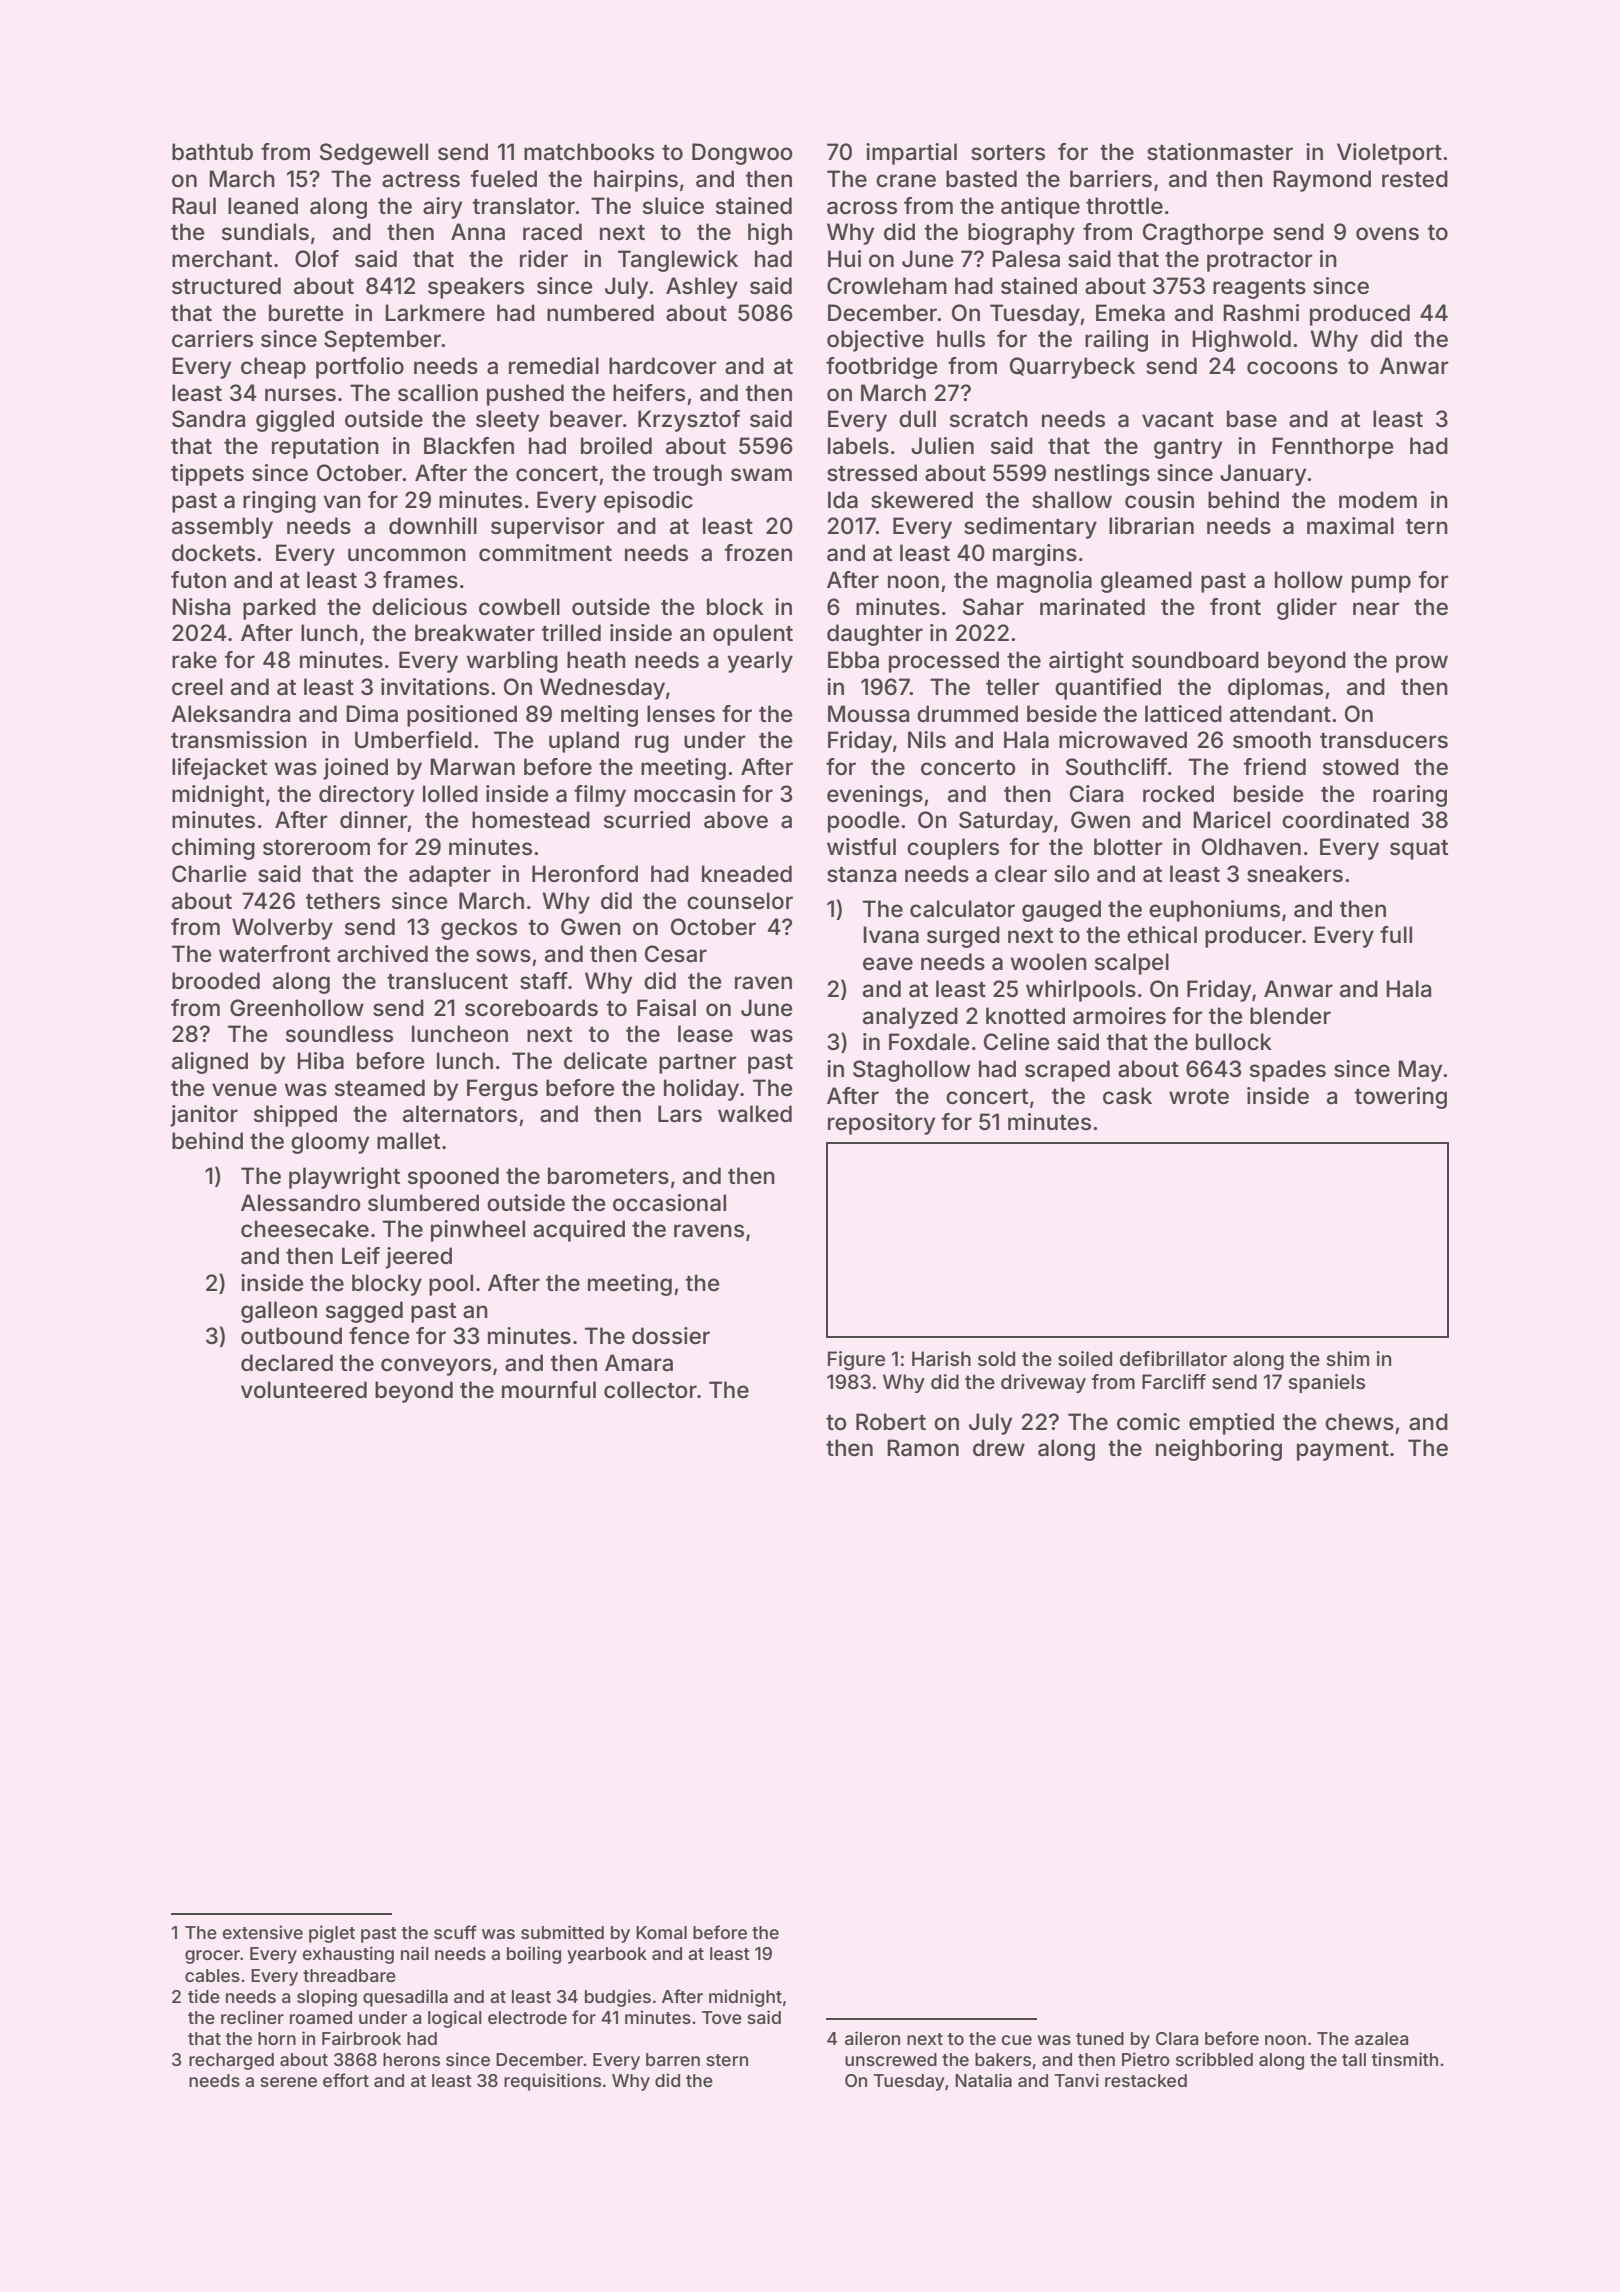  I want to click on supervisor, so click(548, 528).
